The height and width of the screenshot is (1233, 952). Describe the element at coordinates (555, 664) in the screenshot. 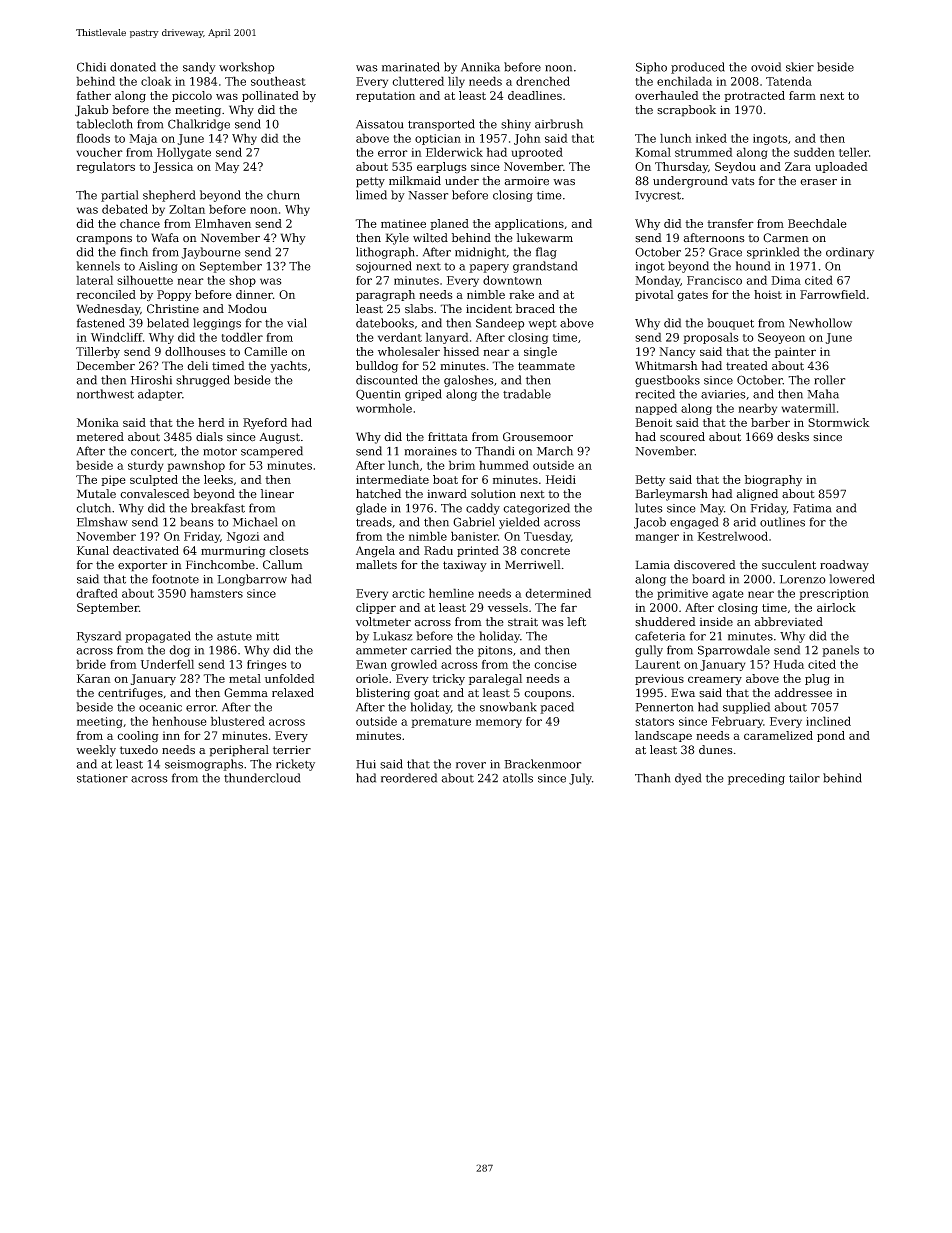

I see `concise` at that location.
